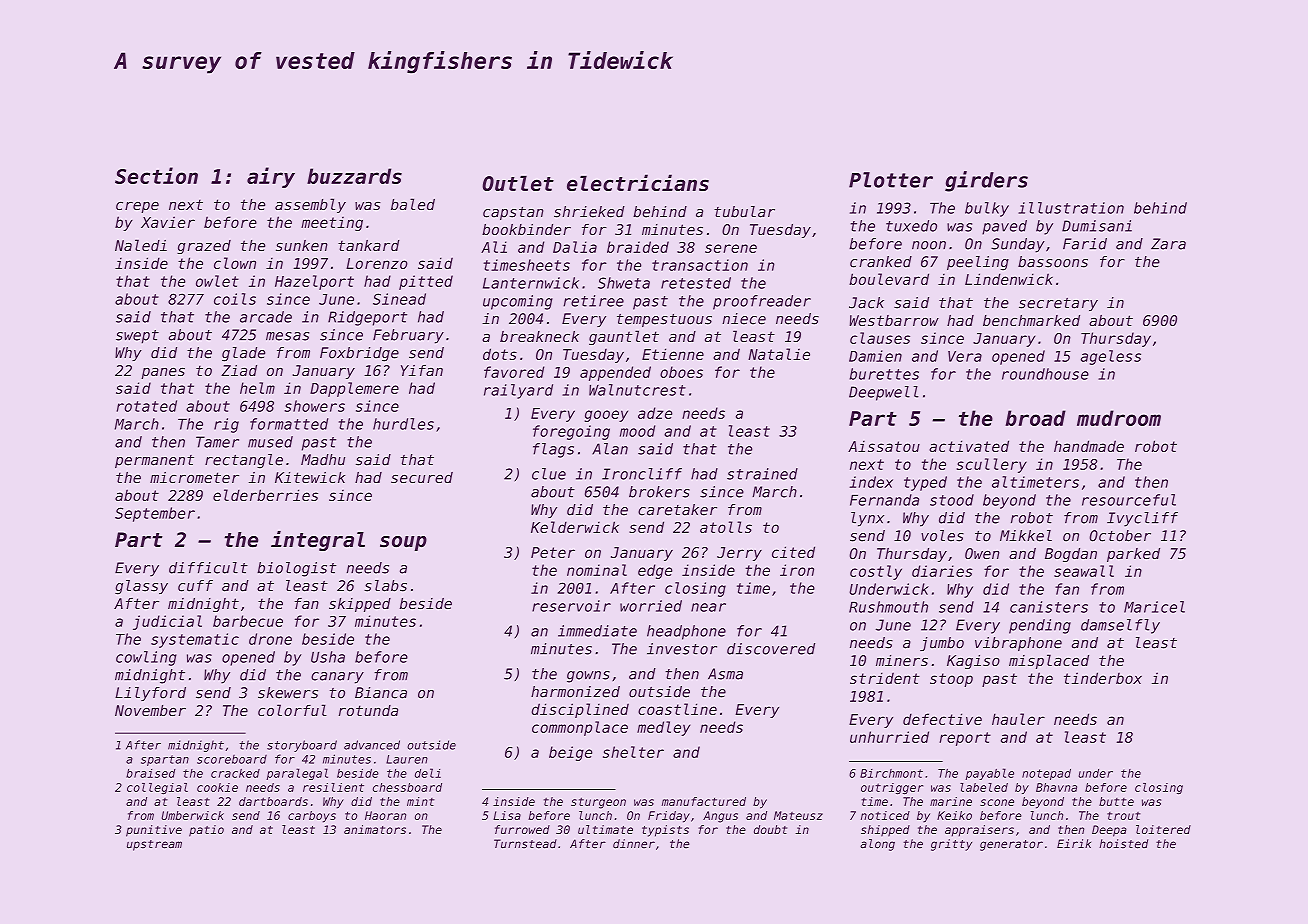 The width and height of the screenshot is (1308, 924). What do you see at coordinates (677, 709) in the screenshot?
I see `coastline` at bounding box center [677, 709].
